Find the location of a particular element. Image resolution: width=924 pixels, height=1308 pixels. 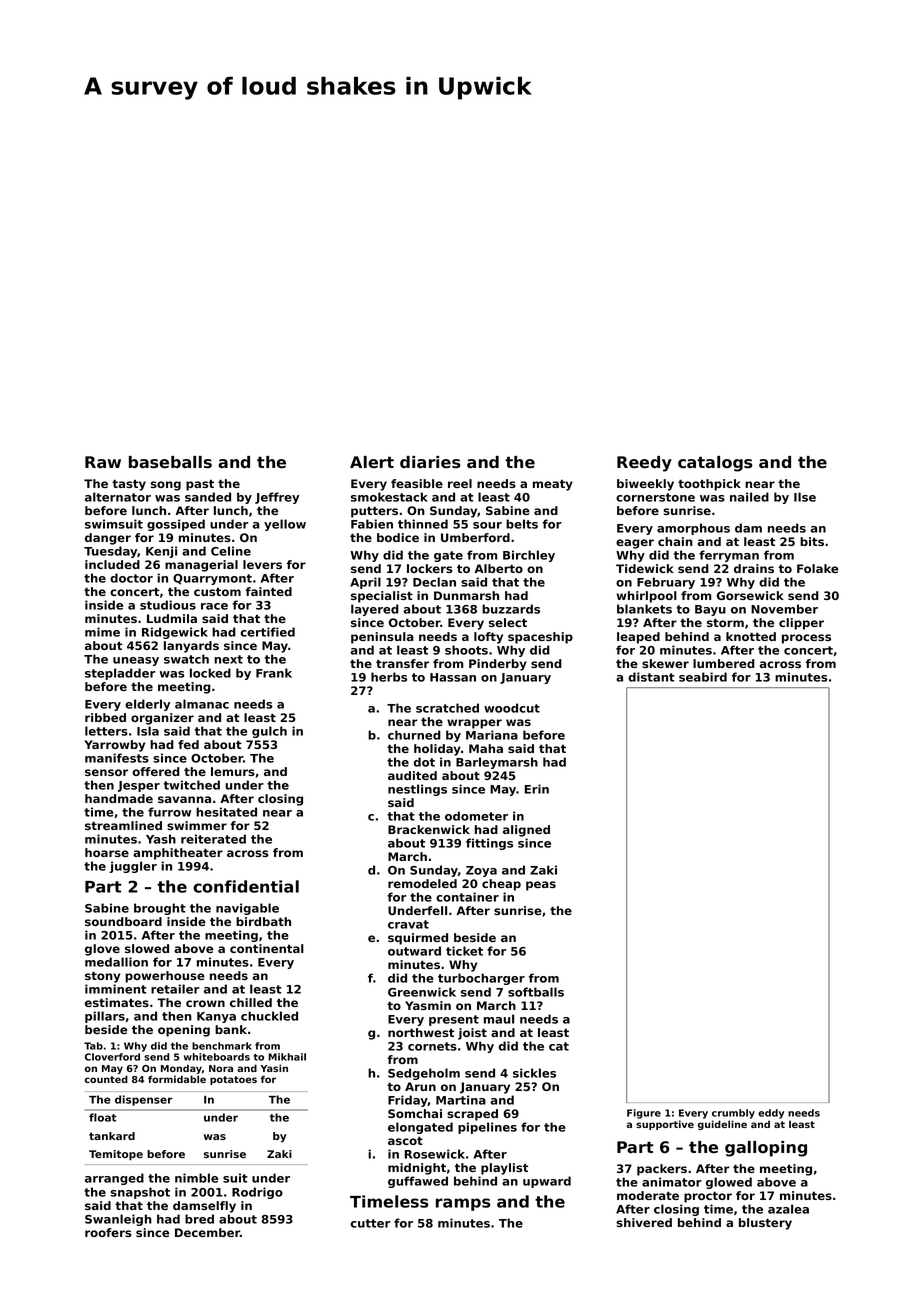

remodeled is located at coordinates (422, 883).
